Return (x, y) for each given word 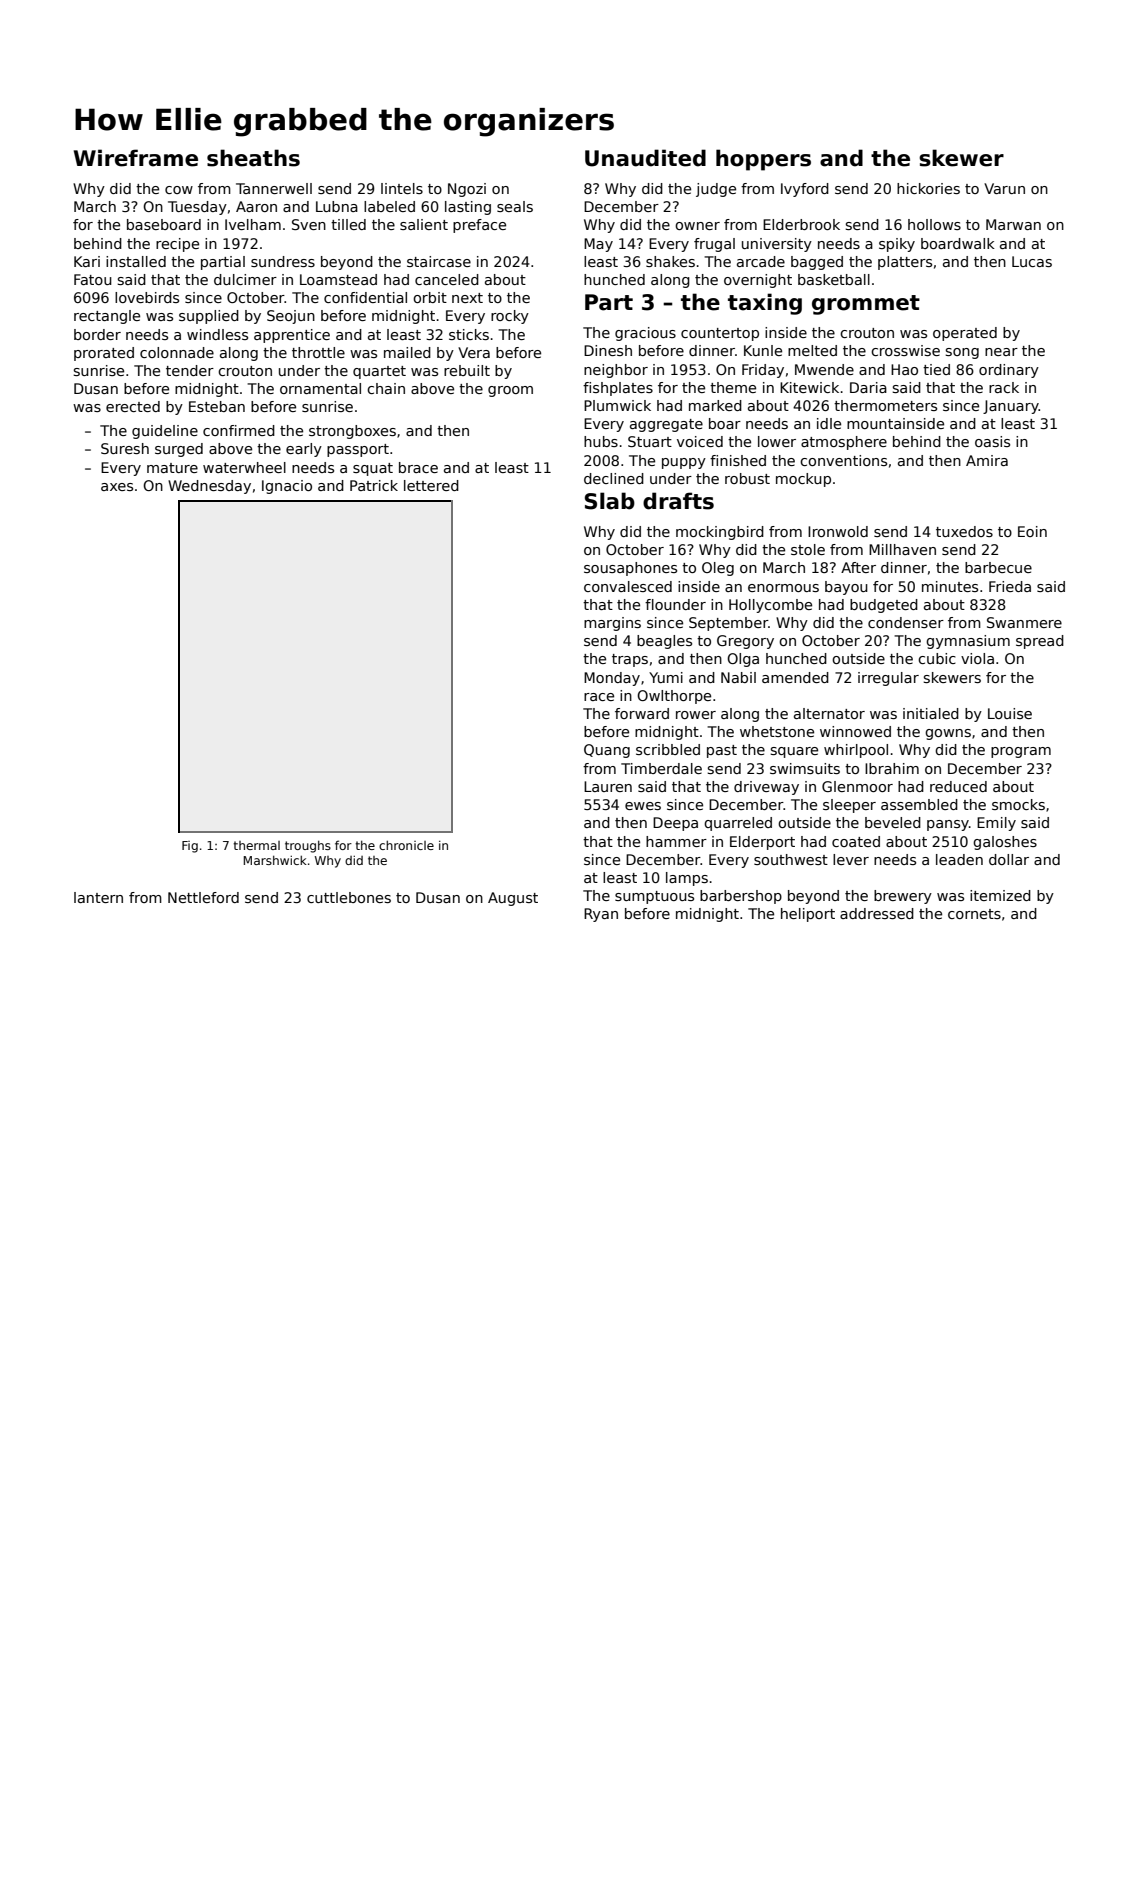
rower (696, 715)
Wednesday (209, 487)
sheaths (253, 158)
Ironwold (838, 531)
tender (190, 370)
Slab (610, 501)
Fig (190, 847)
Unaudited (645, 158)
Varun (1004, 188)
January (1011, 407)
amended (795, 677)
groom (510, 391)
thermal (256, 845)
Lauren (608, 786)
